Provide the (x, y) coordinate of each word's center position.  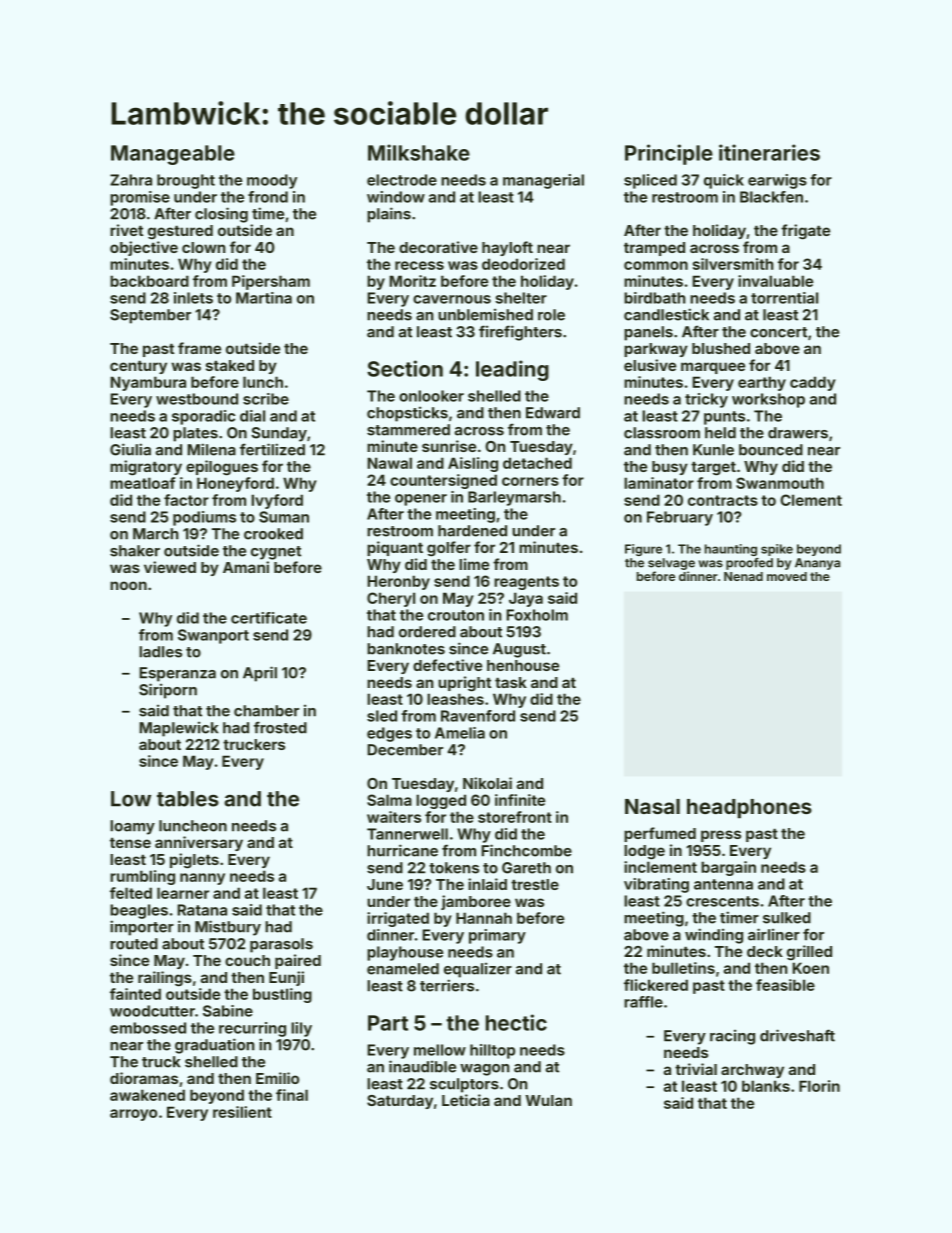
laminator (659, 483)
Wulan (549, 1100)
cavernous (452, 299)
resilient (242, 1112)
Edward (553, 413)
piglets (194, 861)
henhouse (523, 665)
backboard (149, 281)
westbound (197, 399)
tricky (706, 400)
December (405, 750)
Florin (819, 1086)
